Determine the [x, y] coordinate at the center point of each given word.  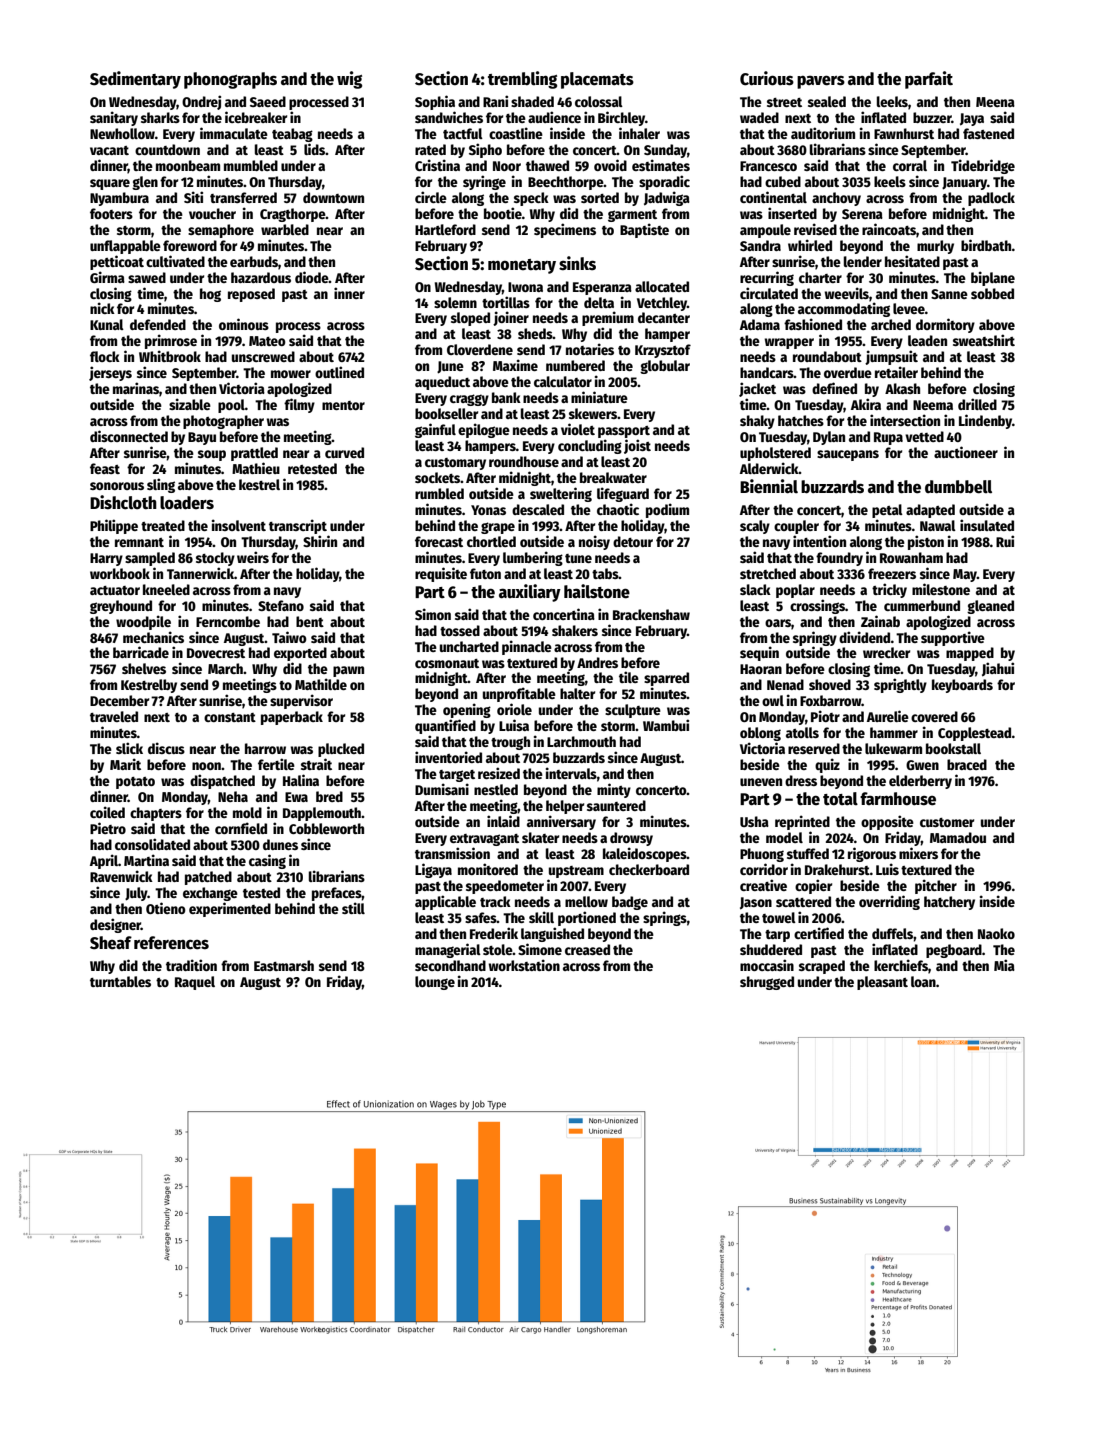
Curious [767, 78]
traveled [114, 716]
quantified [445, 726]
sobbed [992, 293]
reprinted [802, 822]
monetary [522, 266]
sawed [147, 277]
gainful [435, 430]
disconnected [129, 436]
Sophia [435, 102]
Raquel [195, 983]
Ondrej [201, 102]
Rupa [888, 438]
